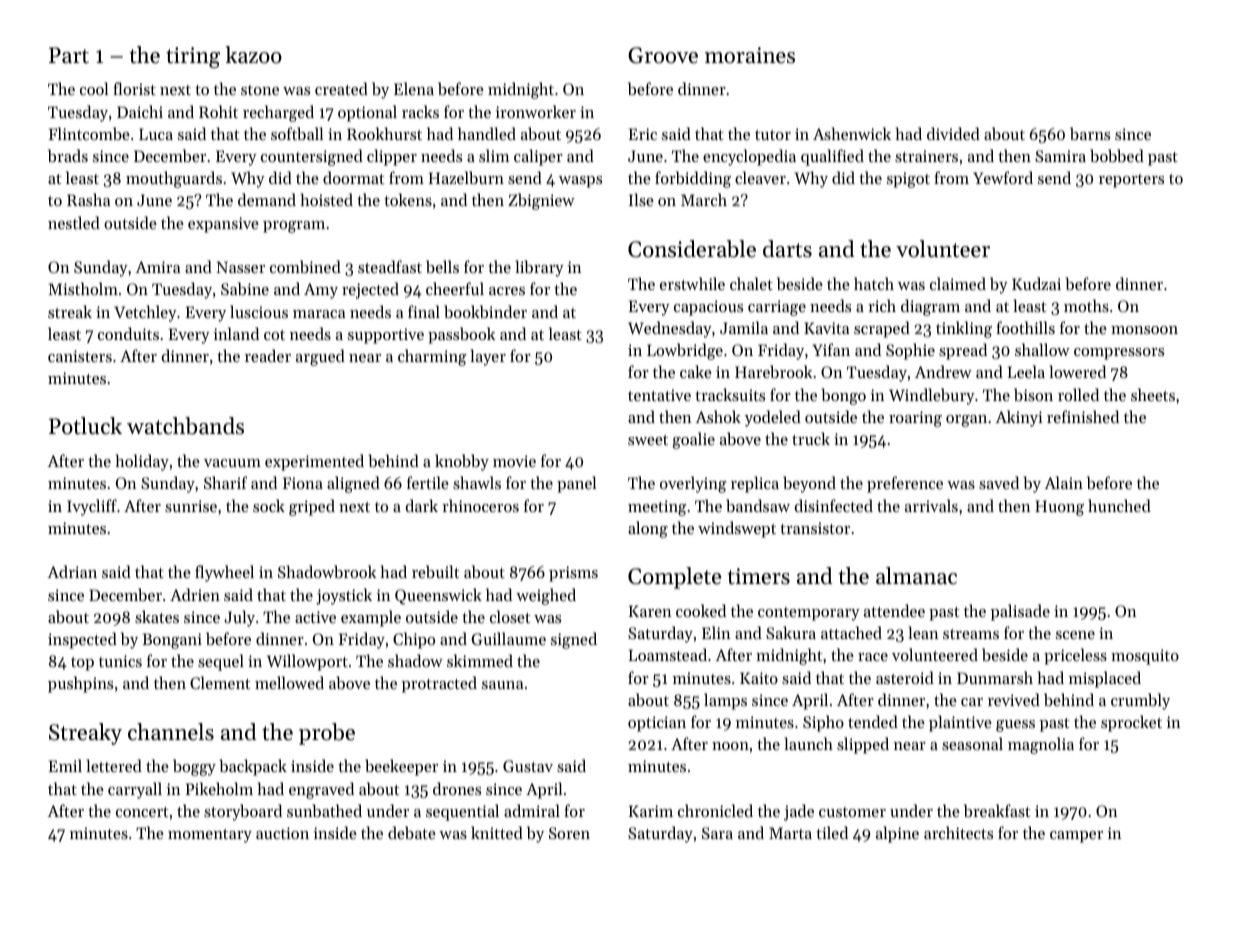  What do you see at coordinates (514, 461) in the page?
I see `movie` at bounding box center [514, 461].
